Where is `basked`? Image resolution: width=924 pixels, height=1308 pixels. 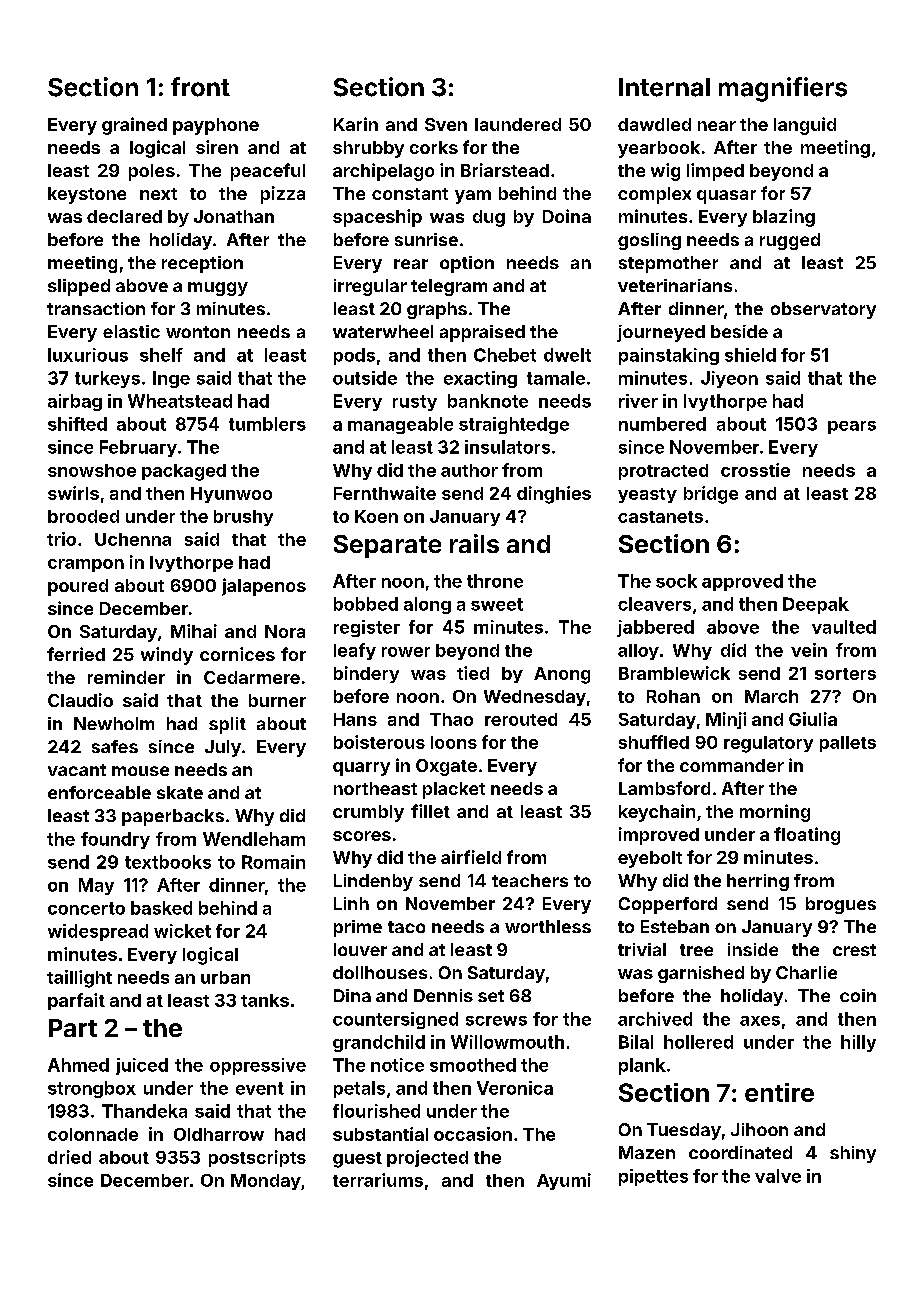
basked is located at coordinates (161, 908).
